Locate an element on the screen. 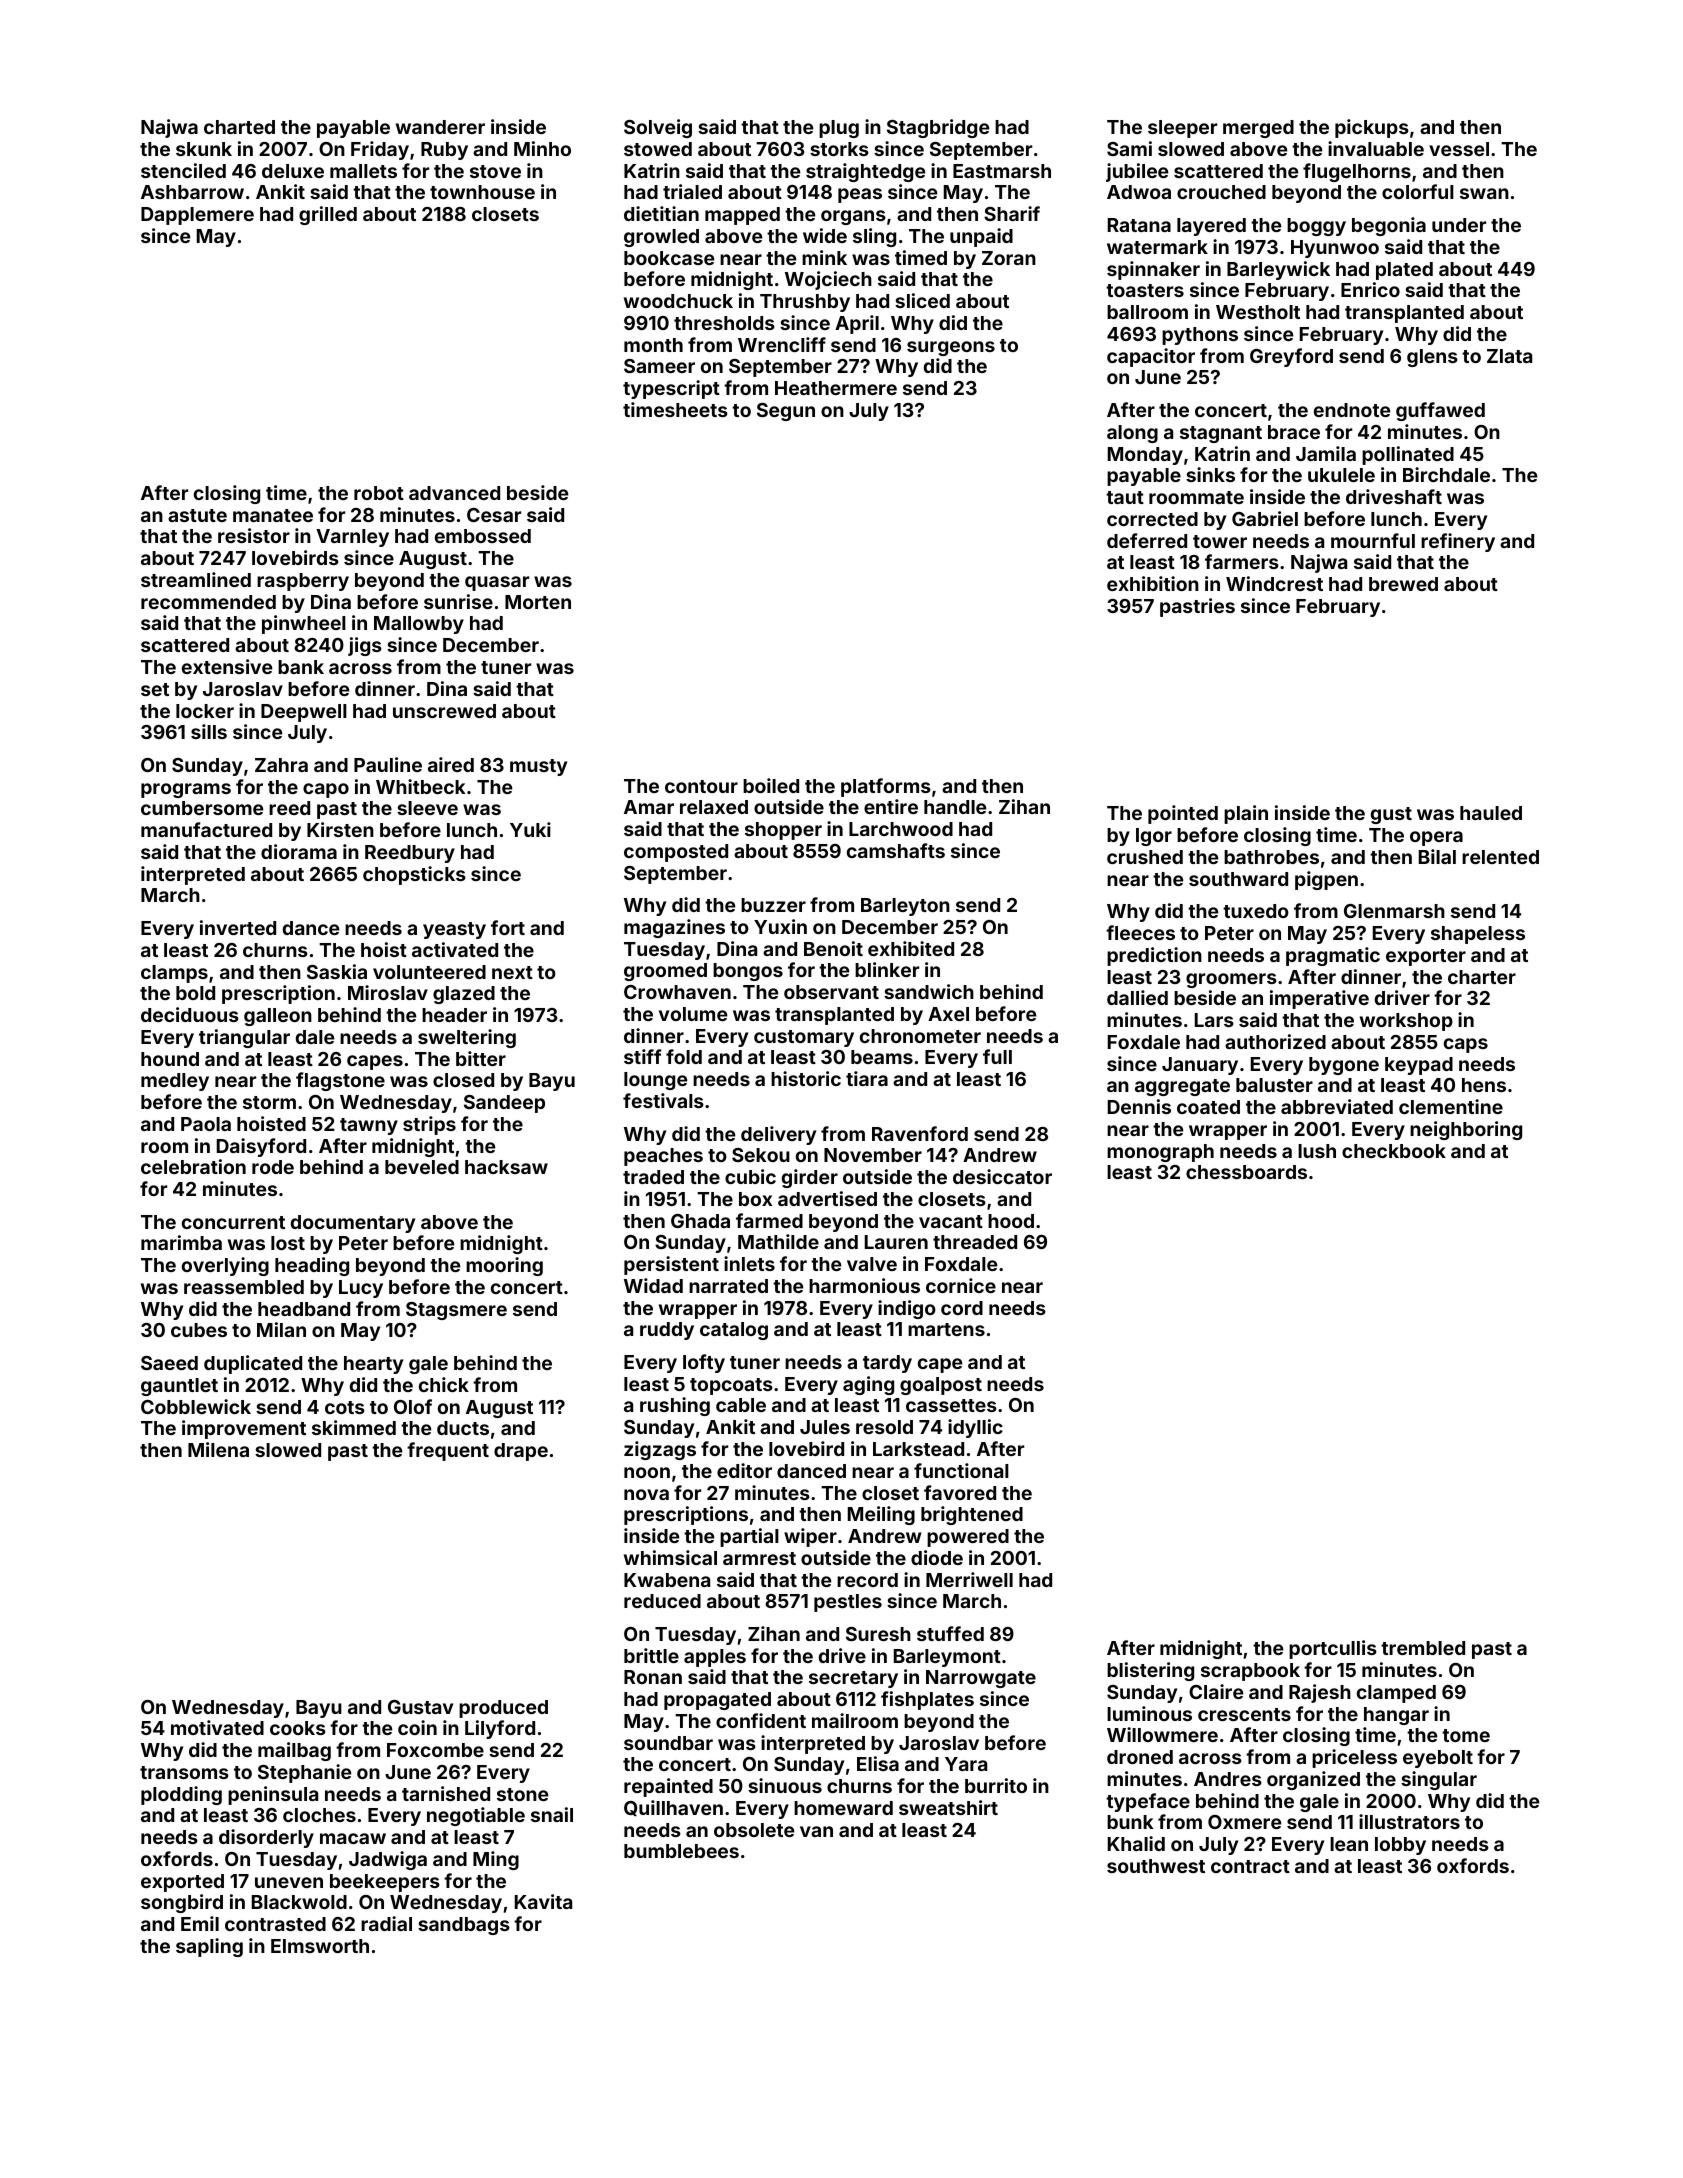  hood is located at coordinates (1011, 1221).
